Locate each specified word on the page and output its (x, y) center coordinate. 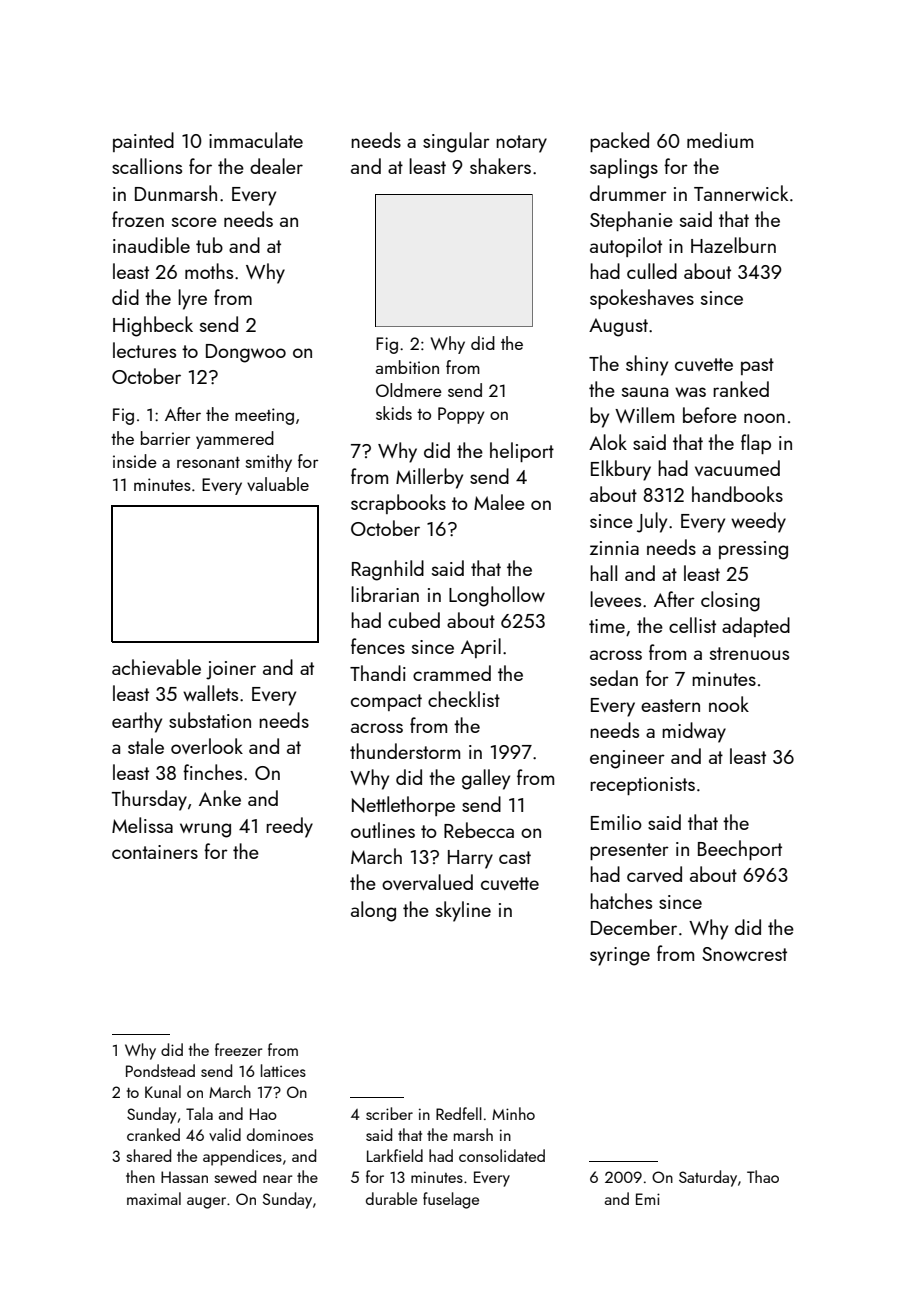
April (481, 648)
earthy (137, 722)
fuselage (451, 1200)
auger (206, 1203)
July (652, 522)
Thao (763, 1176)
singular (456, 142)
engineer (627, 759)
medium (720, 140)
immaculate (256, 140)
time (607, 626)
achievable (156, 667)
